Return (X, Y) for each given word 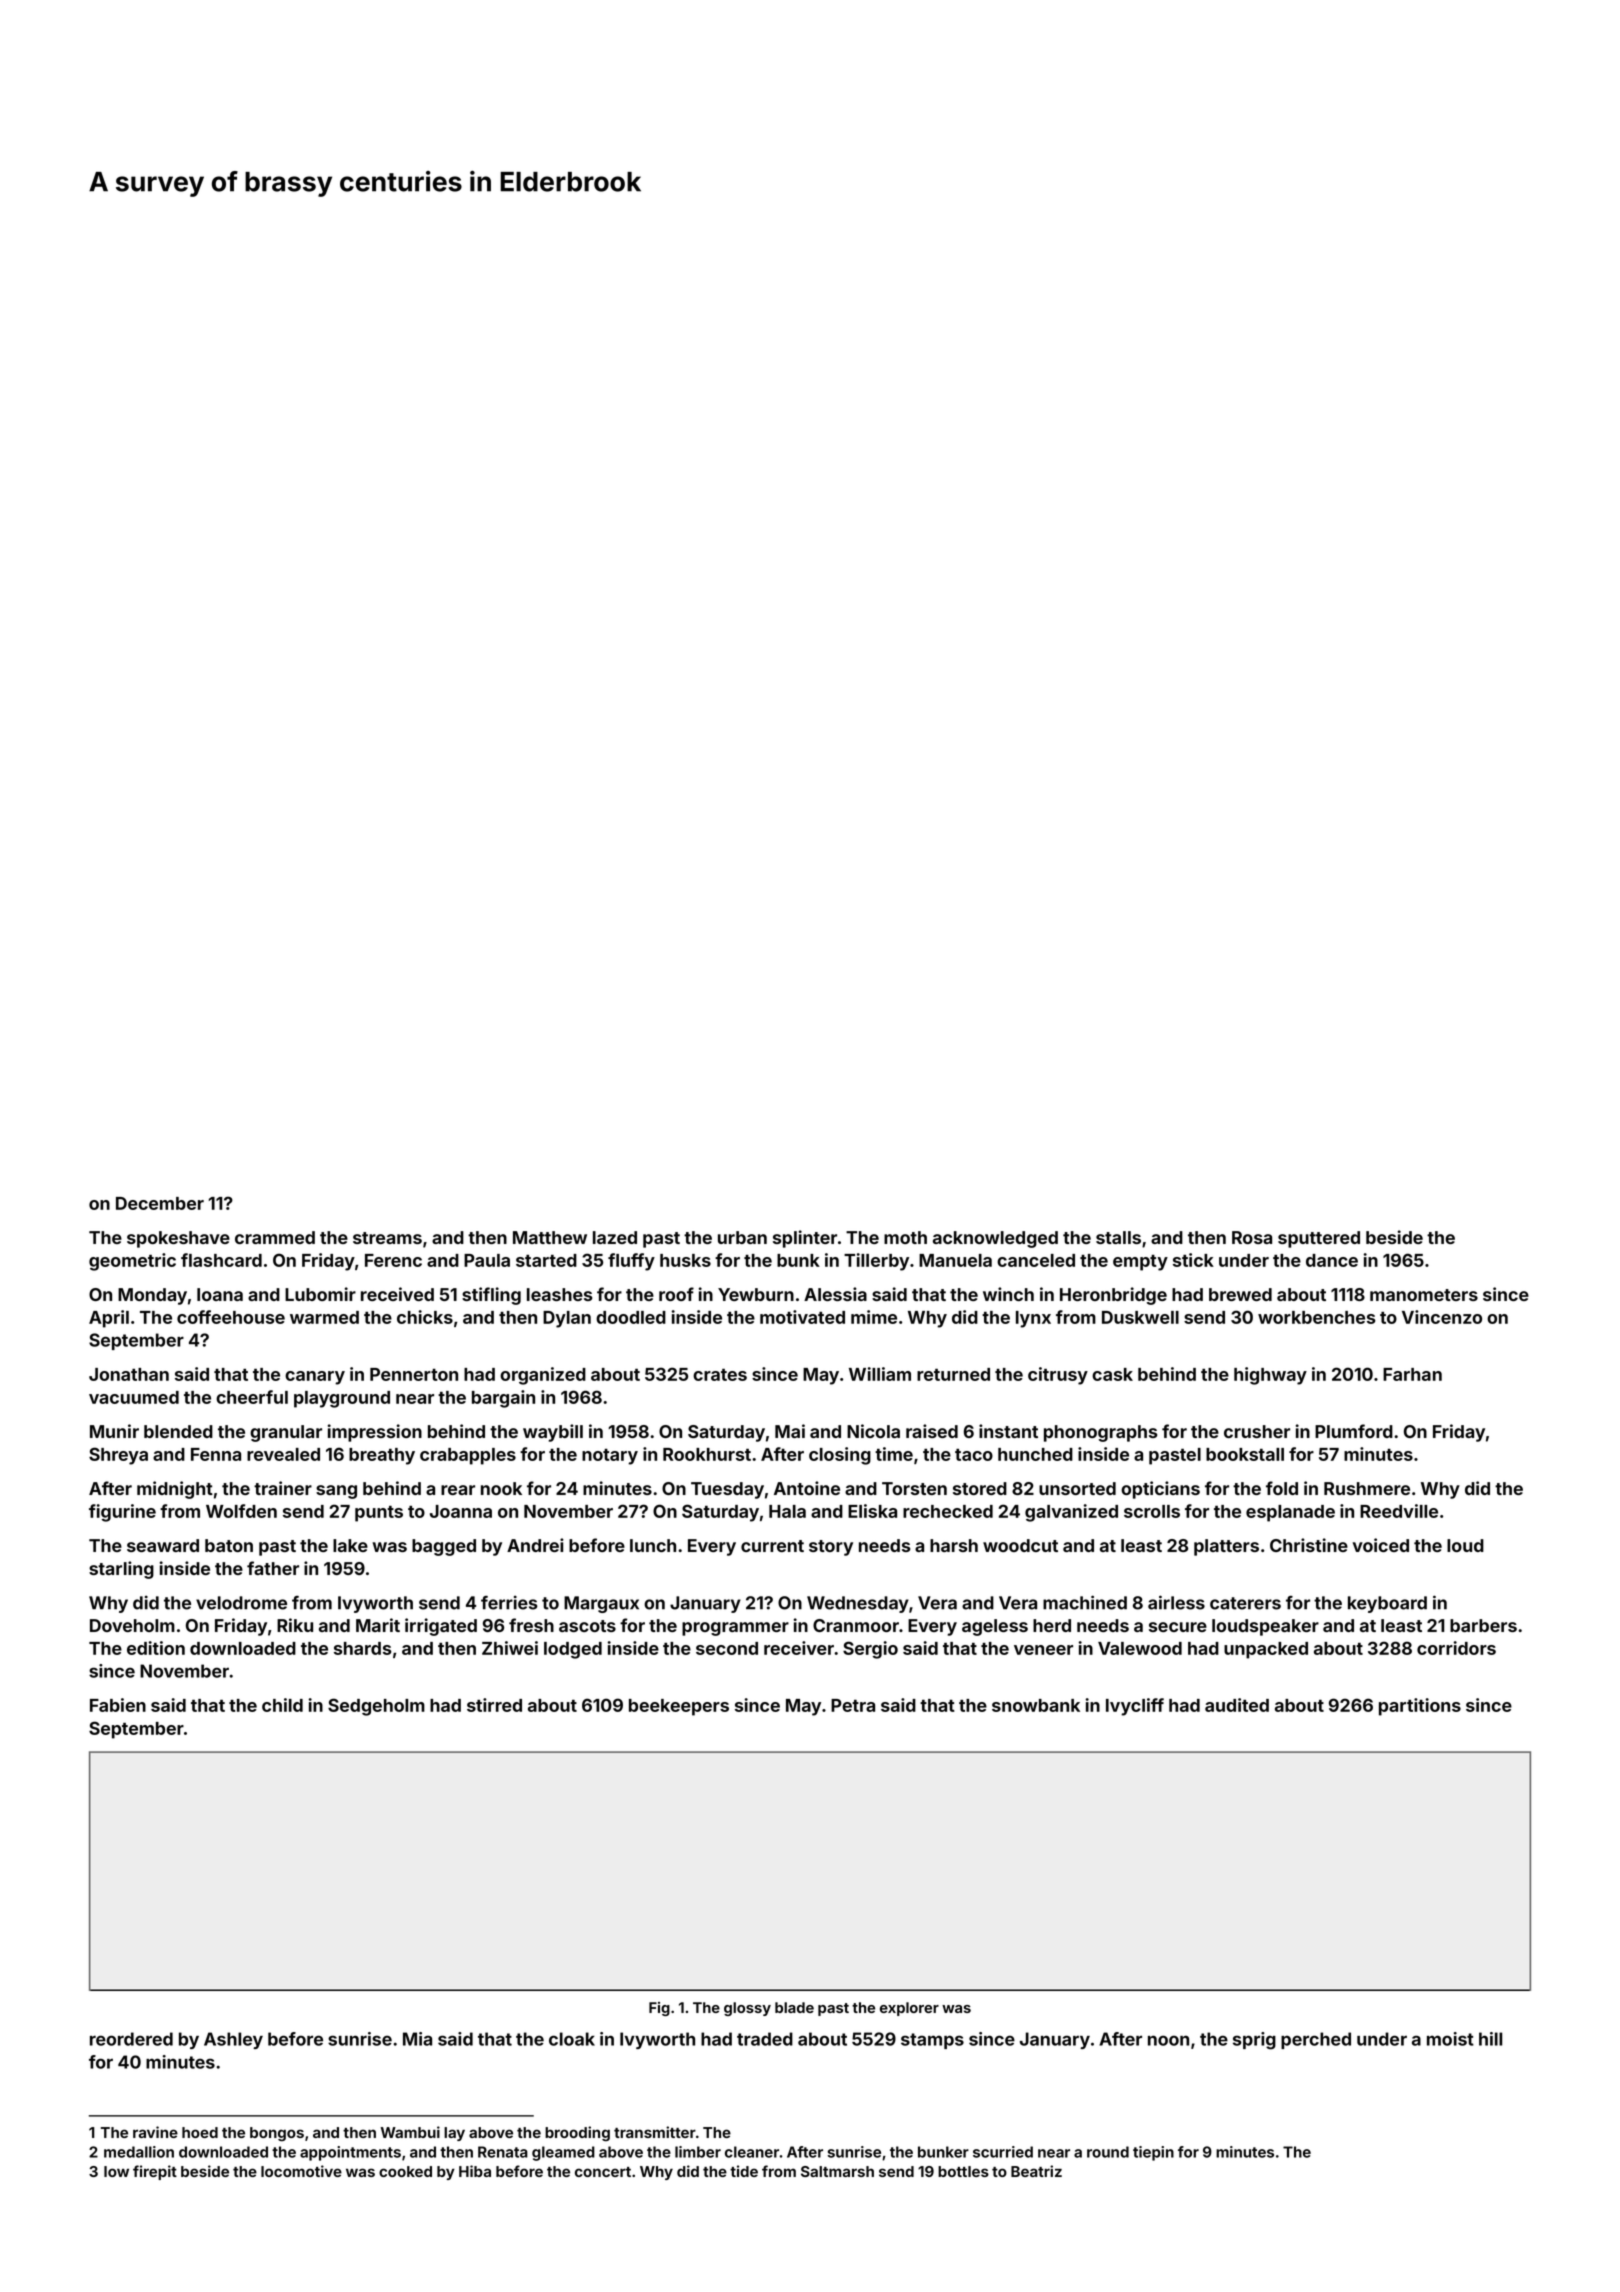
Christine (1309, 1545)
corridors (1456, 1648)
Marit (378, 1625)
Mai (790, 1431)
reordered (131, 2039)
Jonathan (129, 1374)
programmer (735, 1629)
